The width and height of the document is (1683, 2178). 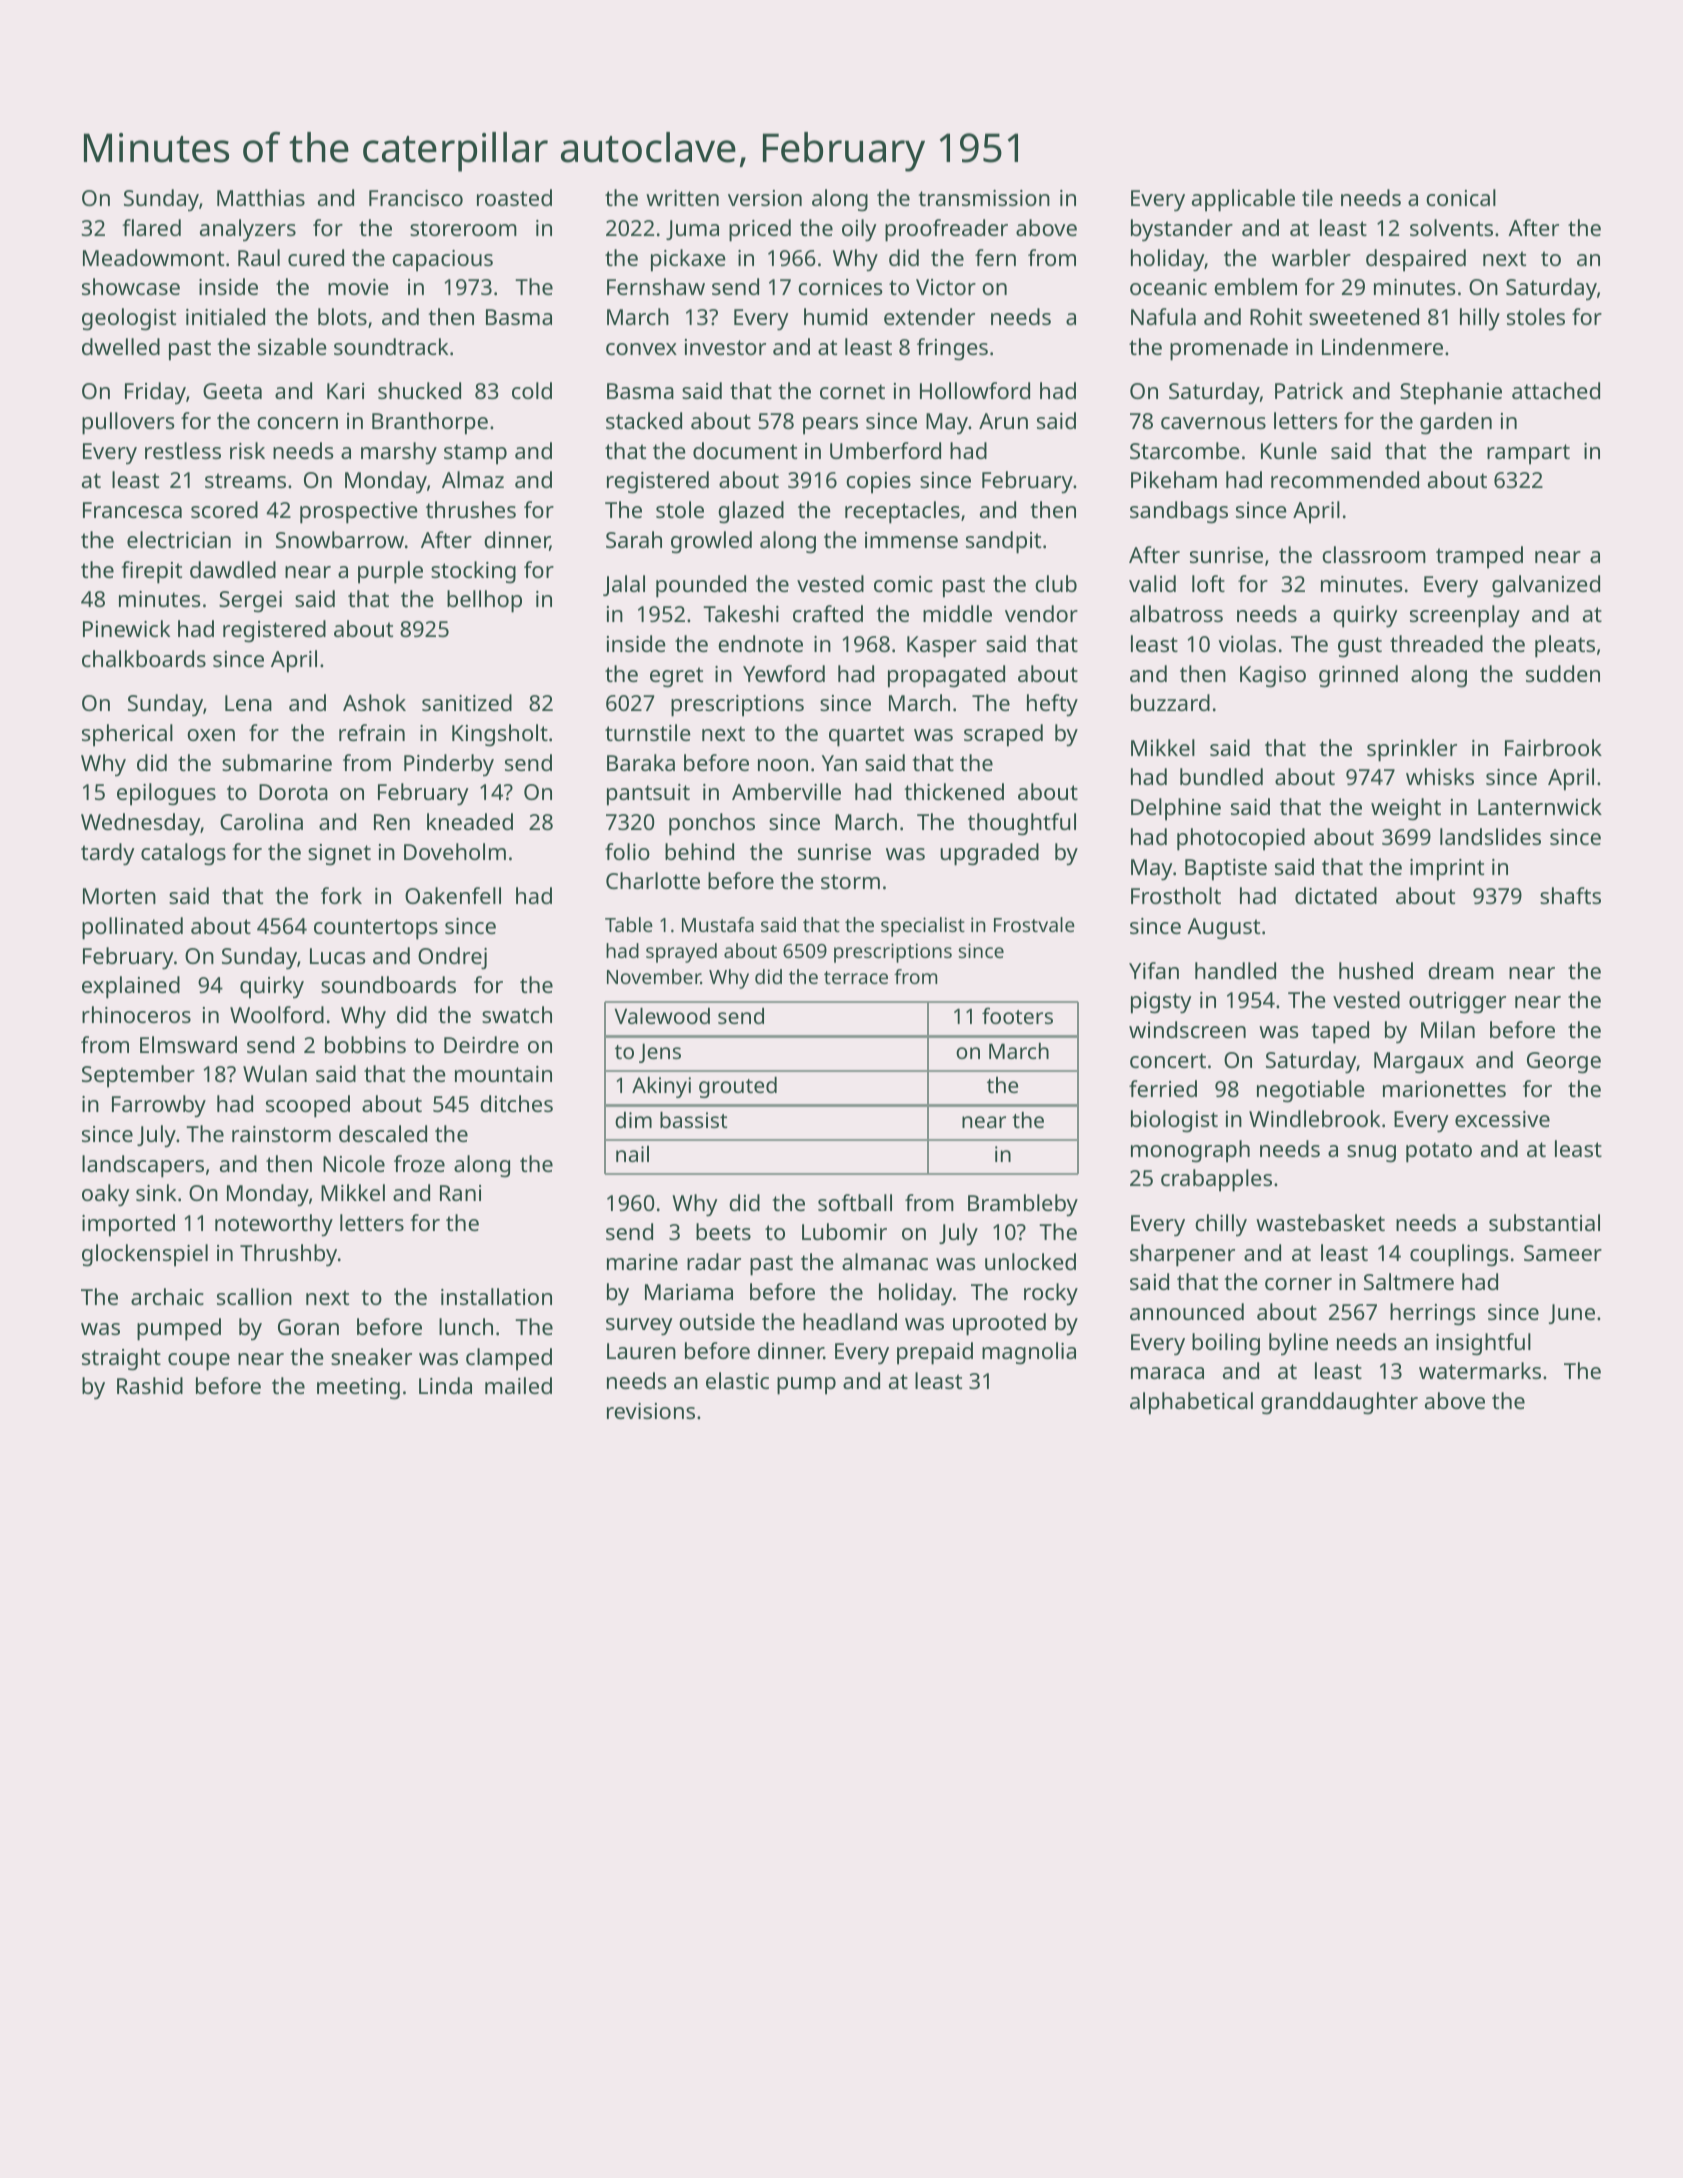 What do you see at coordinates (1221, 776) in the document?
I see `bundled` at bounding box center [1221, 776].
